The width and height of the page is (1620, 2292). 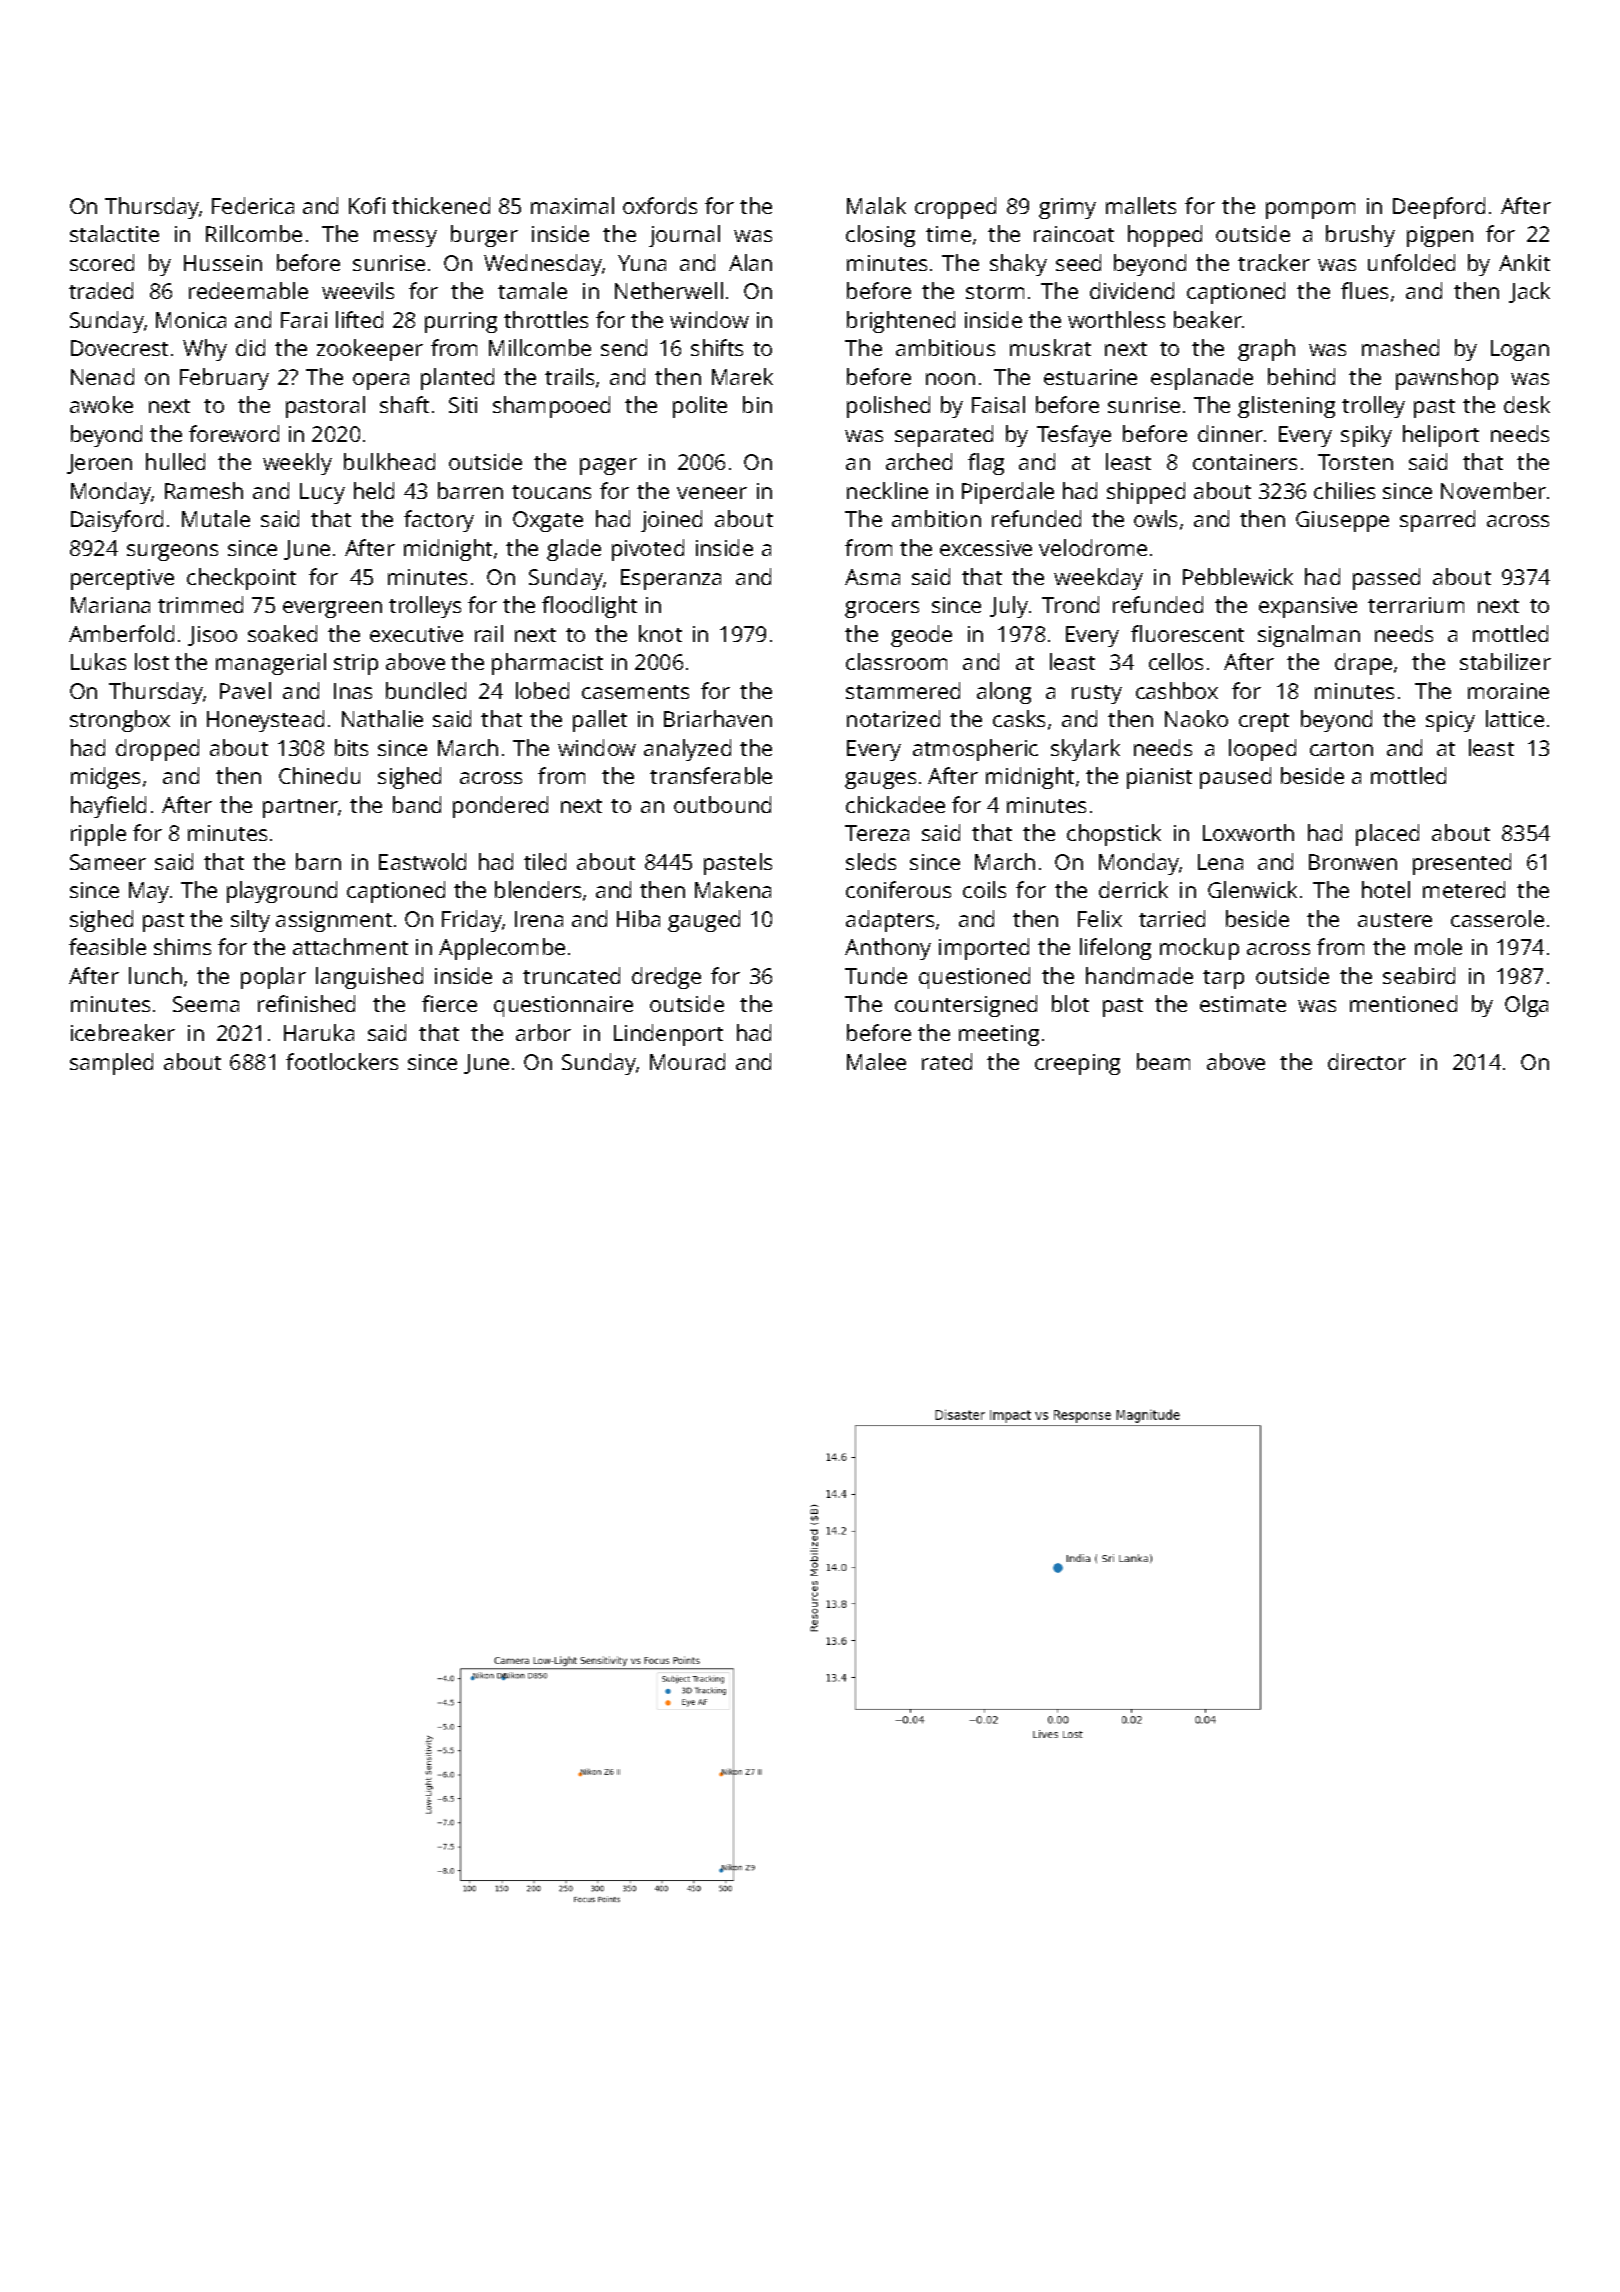 I want to click on Pavel, so click(x=245, y=690).
